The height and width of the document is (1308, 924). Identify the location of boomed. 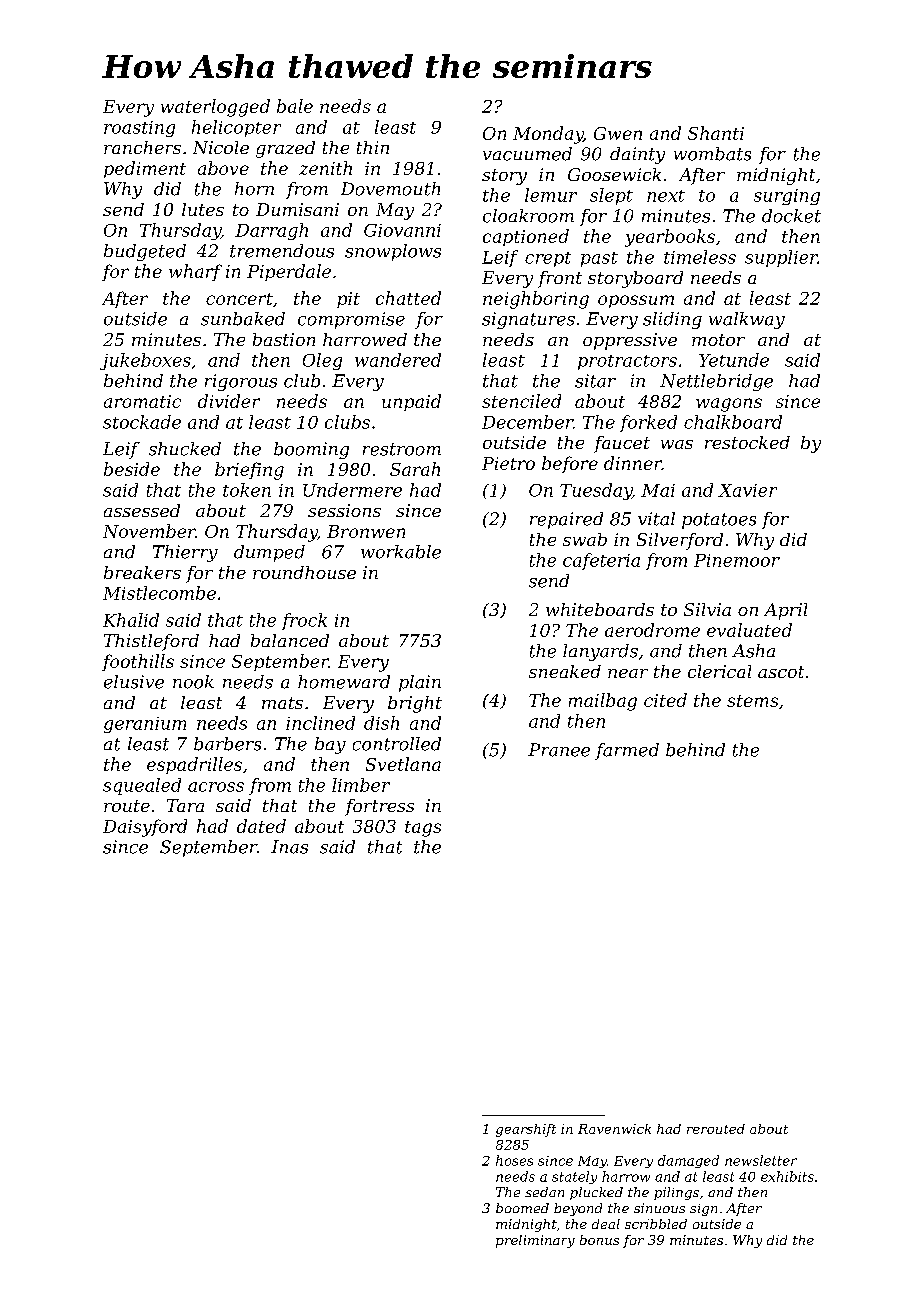
(522, 1208).
